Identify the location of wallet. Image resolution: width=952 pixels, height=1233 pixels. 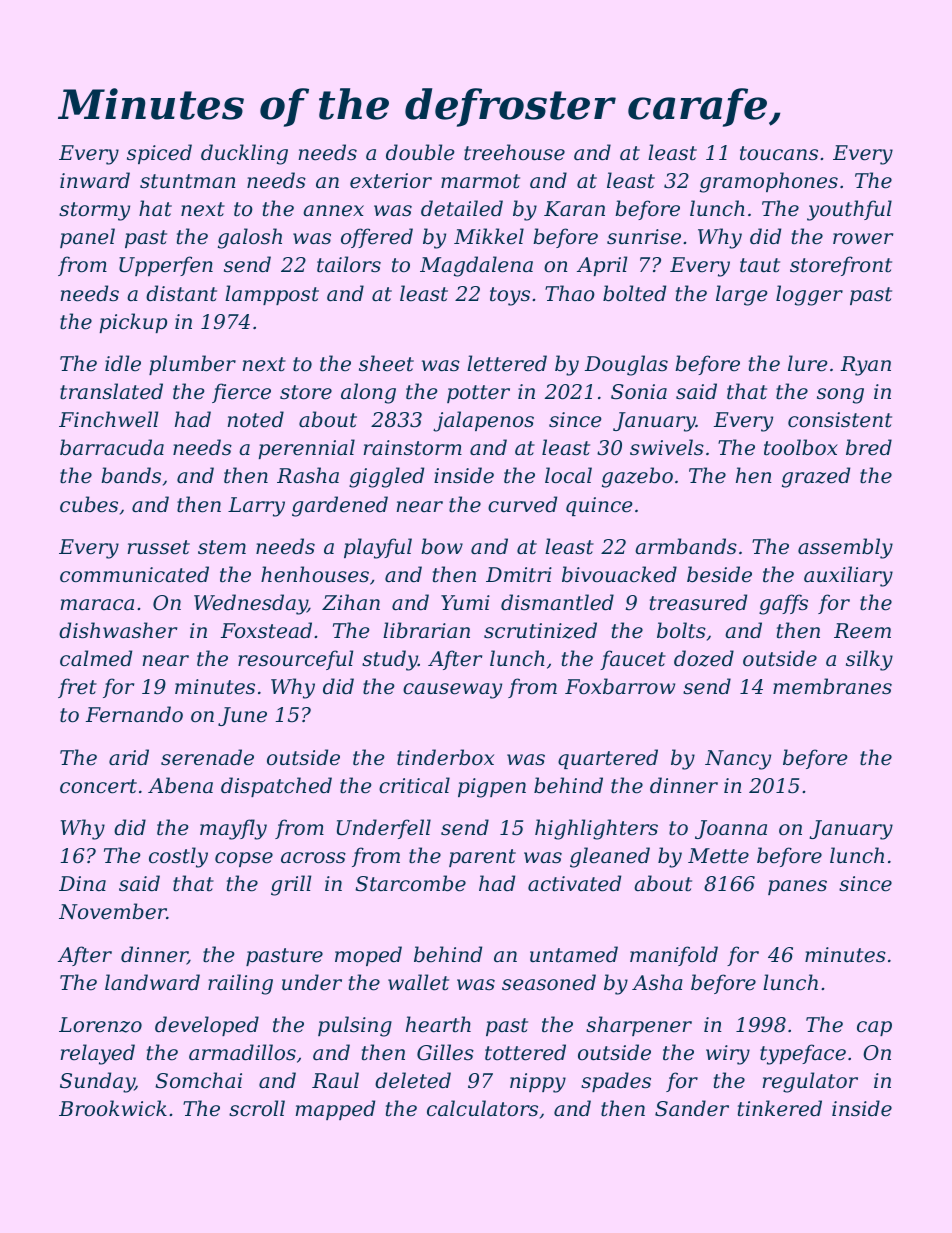
(418, 982).
